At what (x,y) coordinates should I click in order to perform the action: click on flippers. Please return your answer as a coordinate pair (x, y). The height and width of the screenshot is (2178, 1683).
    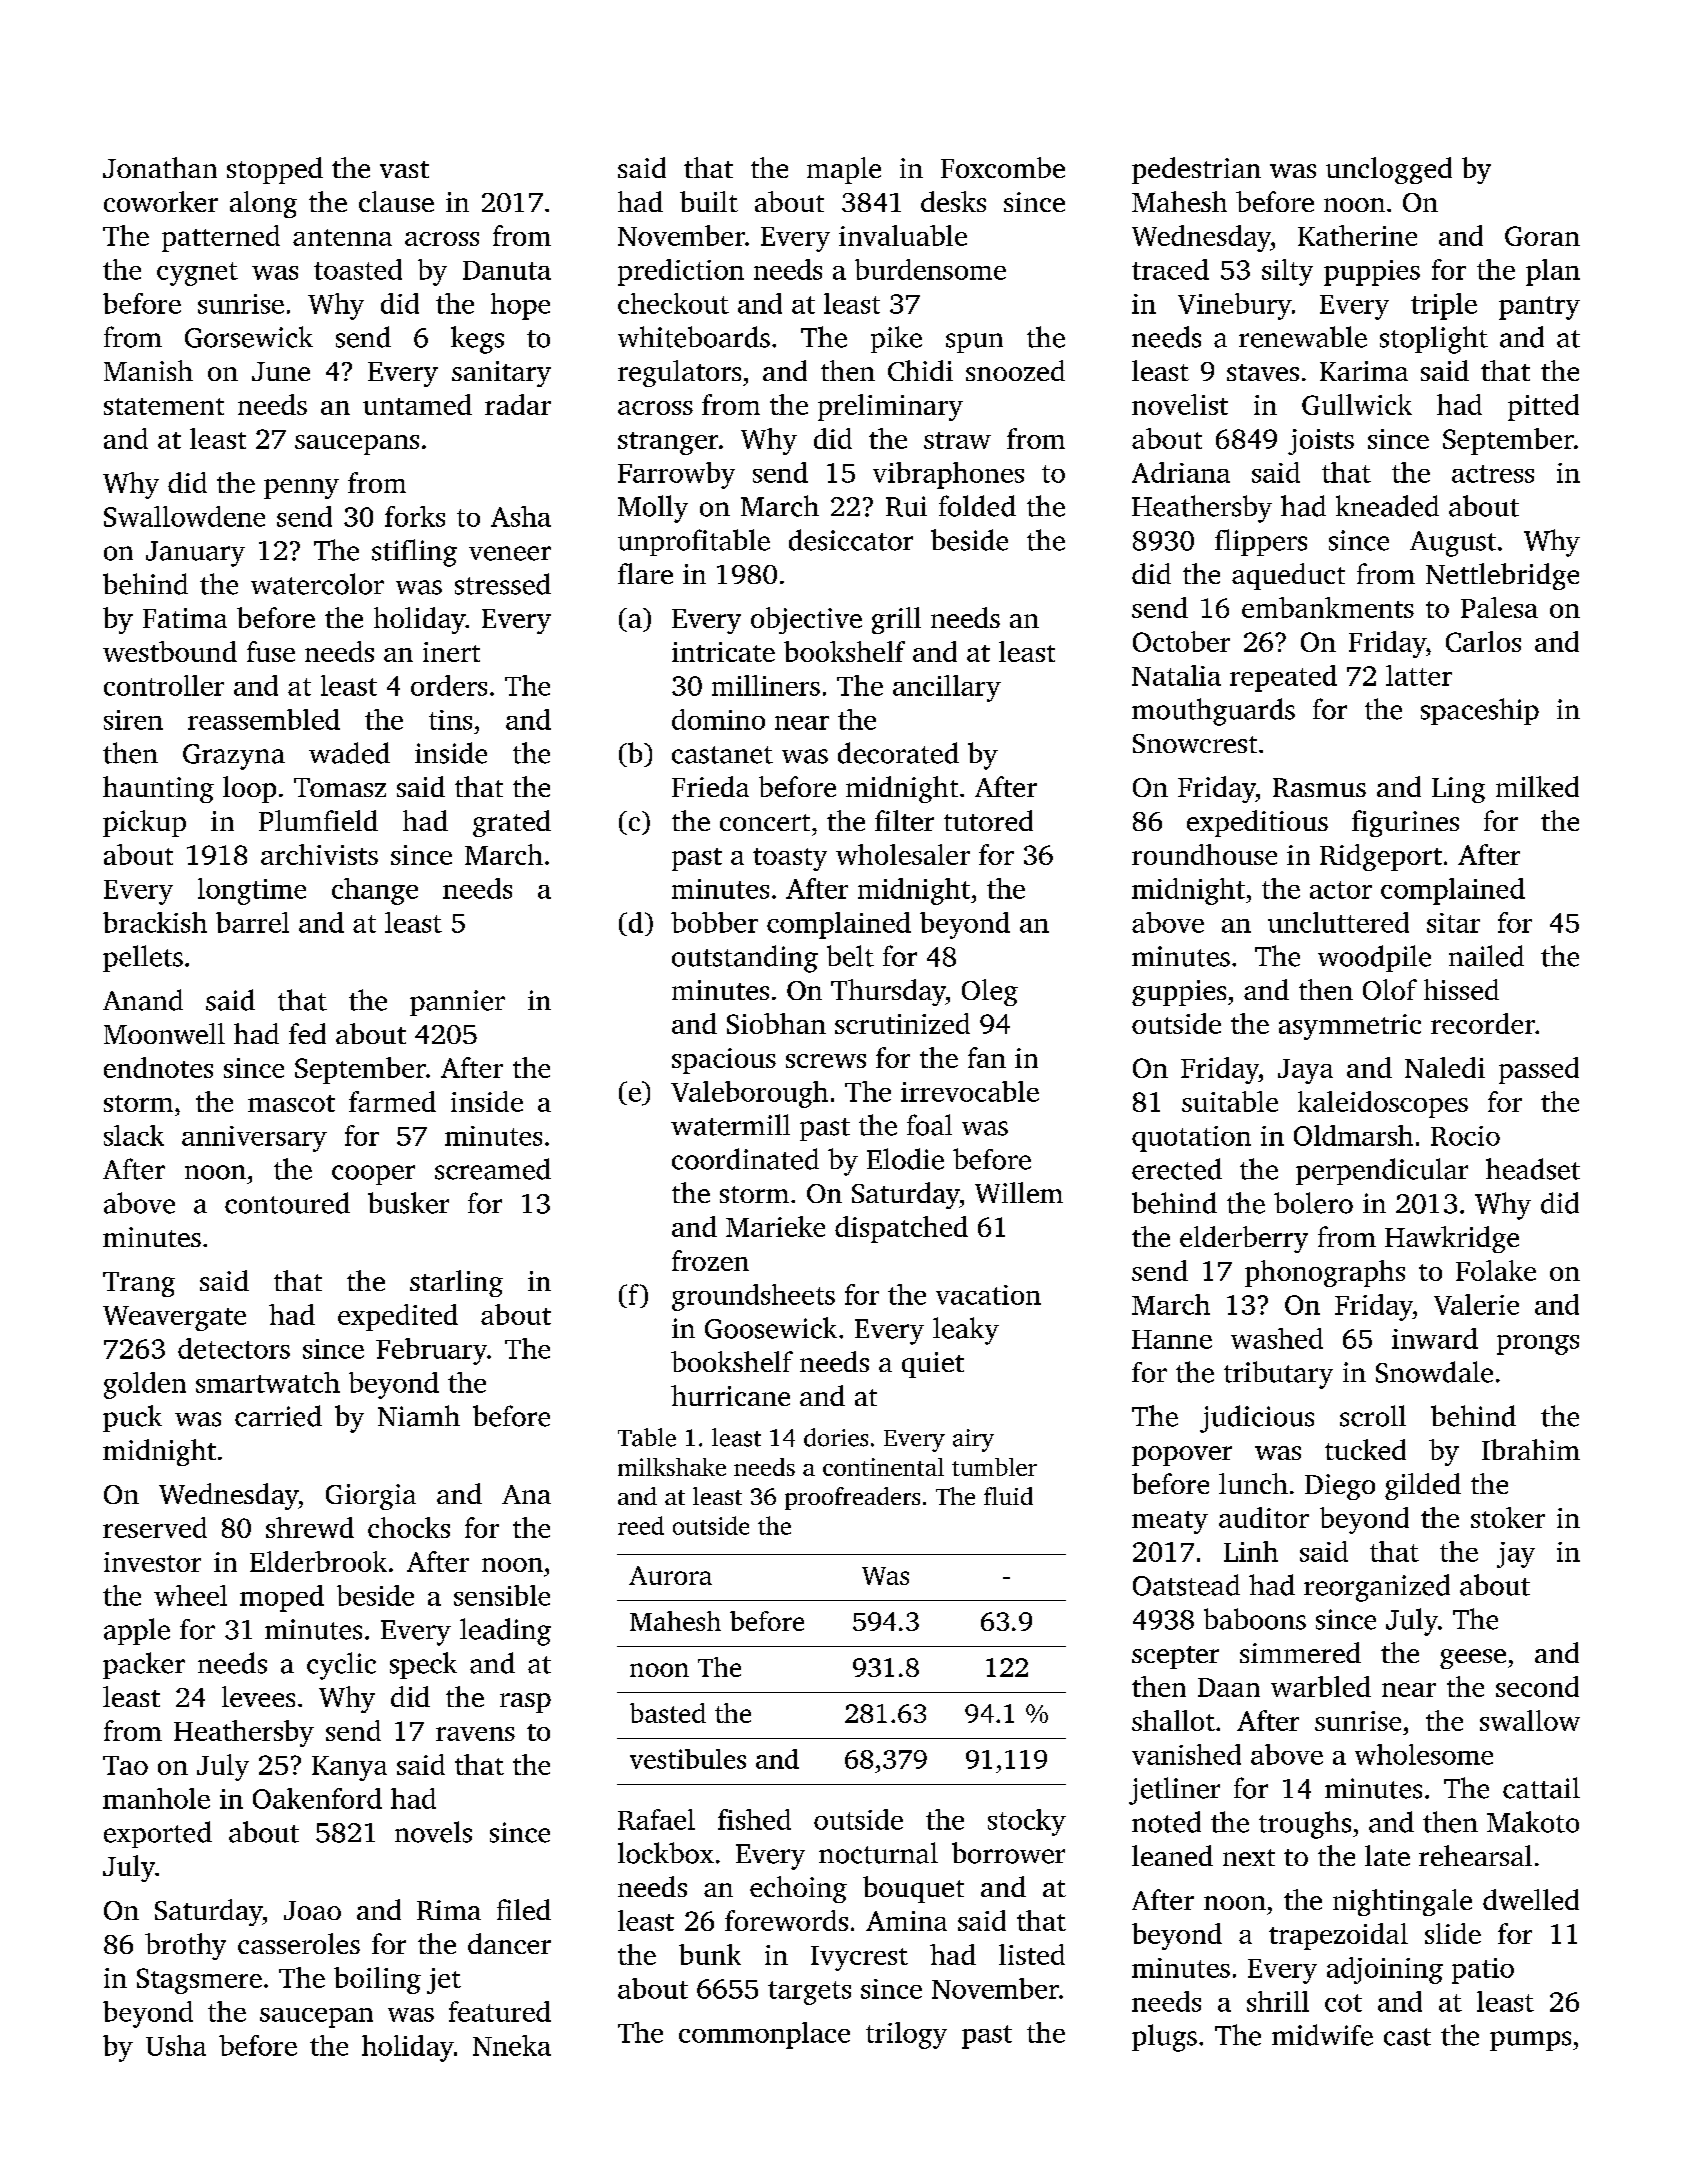
    Looking at the image, I should click on (1261, 542).
